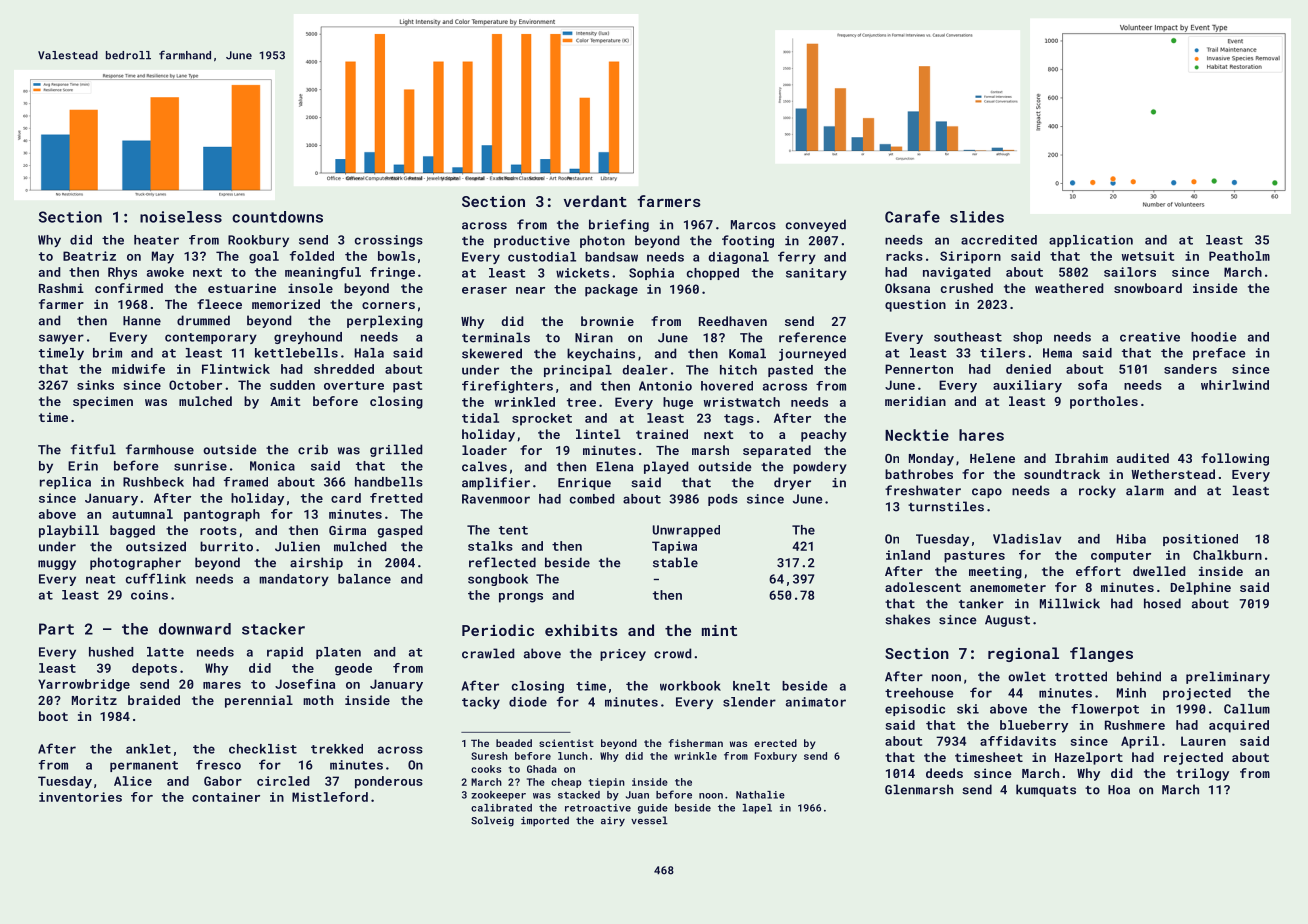 The image size is (1308, 924). Describe the element at coordinates (678, 403) in the screenshot. I see `huge` at that location.
